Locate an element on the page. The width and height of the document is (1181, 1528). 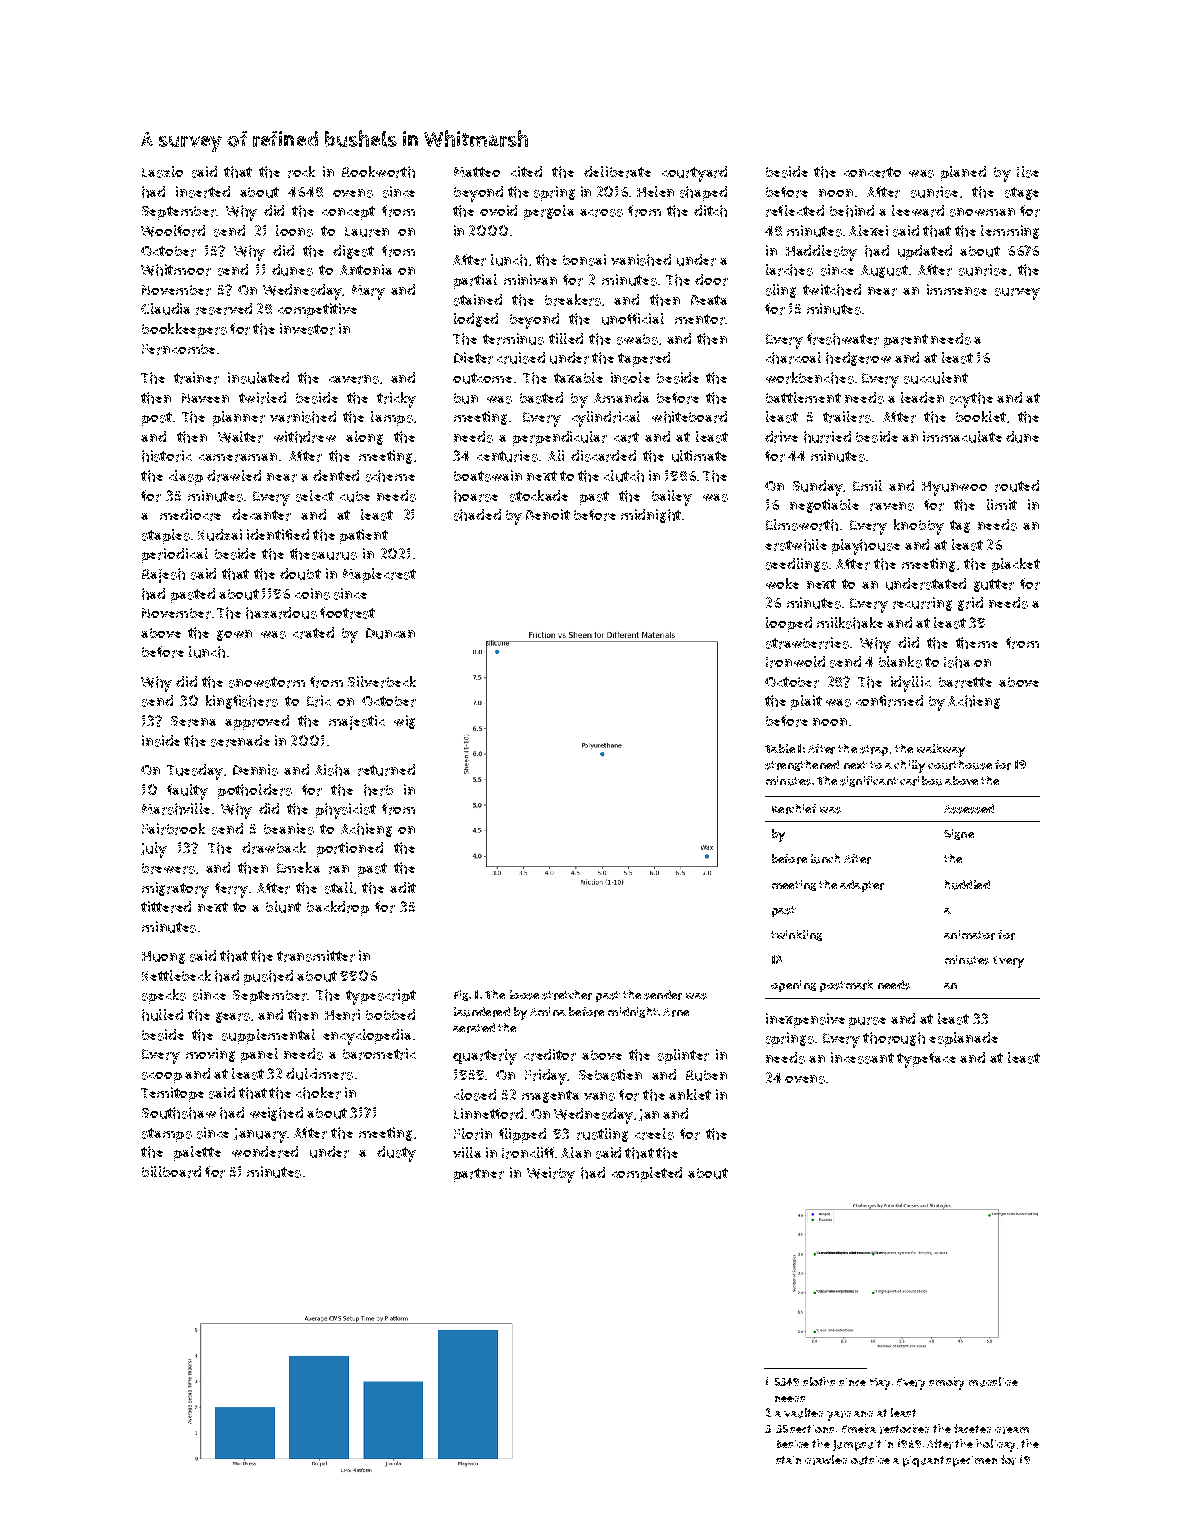
supplemental is located at coordinates (268, 1036).
